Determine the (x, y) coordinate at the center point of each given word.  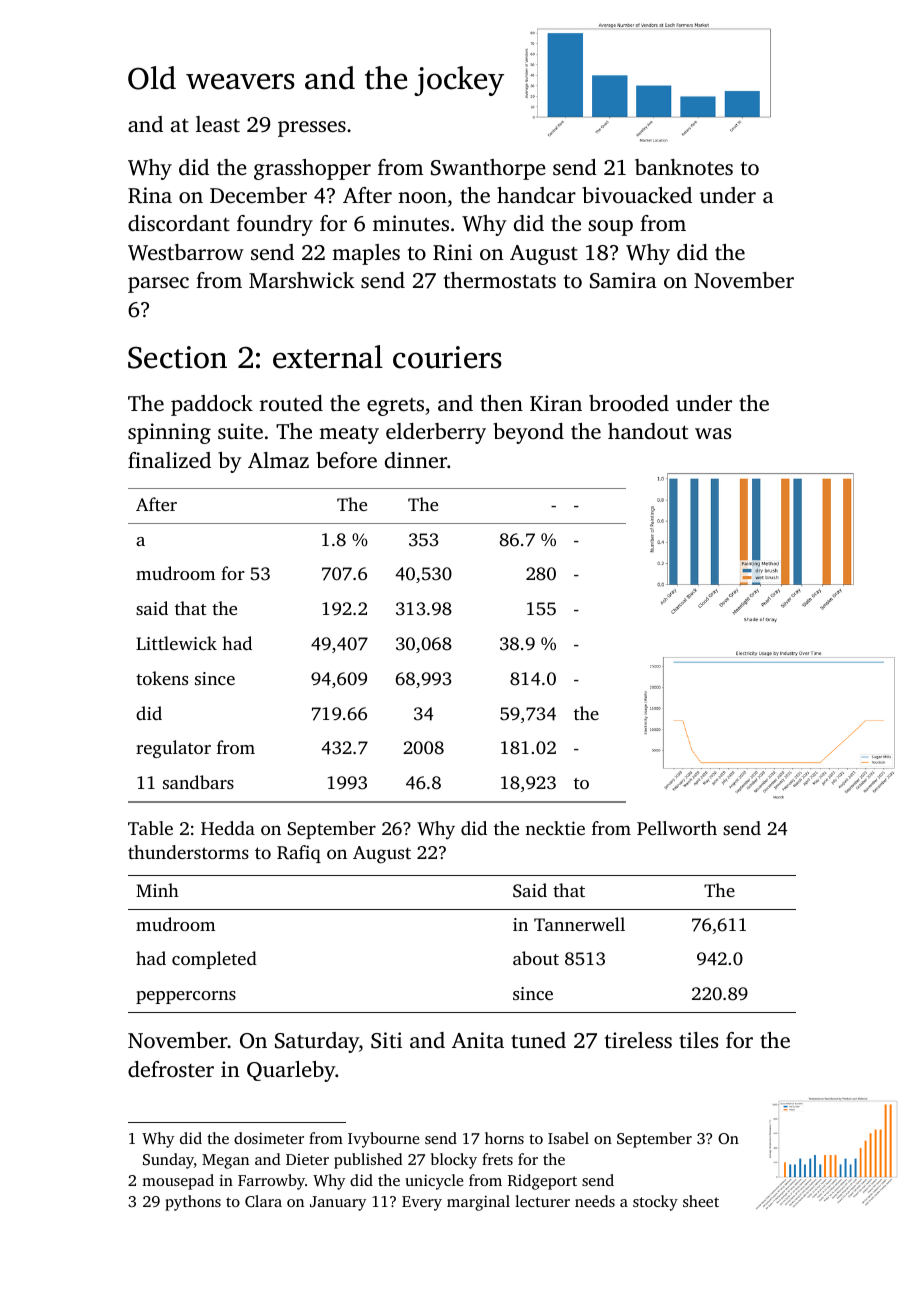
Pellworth (677, 828)
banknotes (684, 167)
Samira (623, 280)
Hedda (228, 828)
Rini (452, 252)
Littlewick (176, 643)
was (713, 433)
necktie (555, 828)
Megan (225, 1161)
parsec (158, 285)
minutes (411, 223)
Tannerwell (579, 924)
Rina (150, 195)
